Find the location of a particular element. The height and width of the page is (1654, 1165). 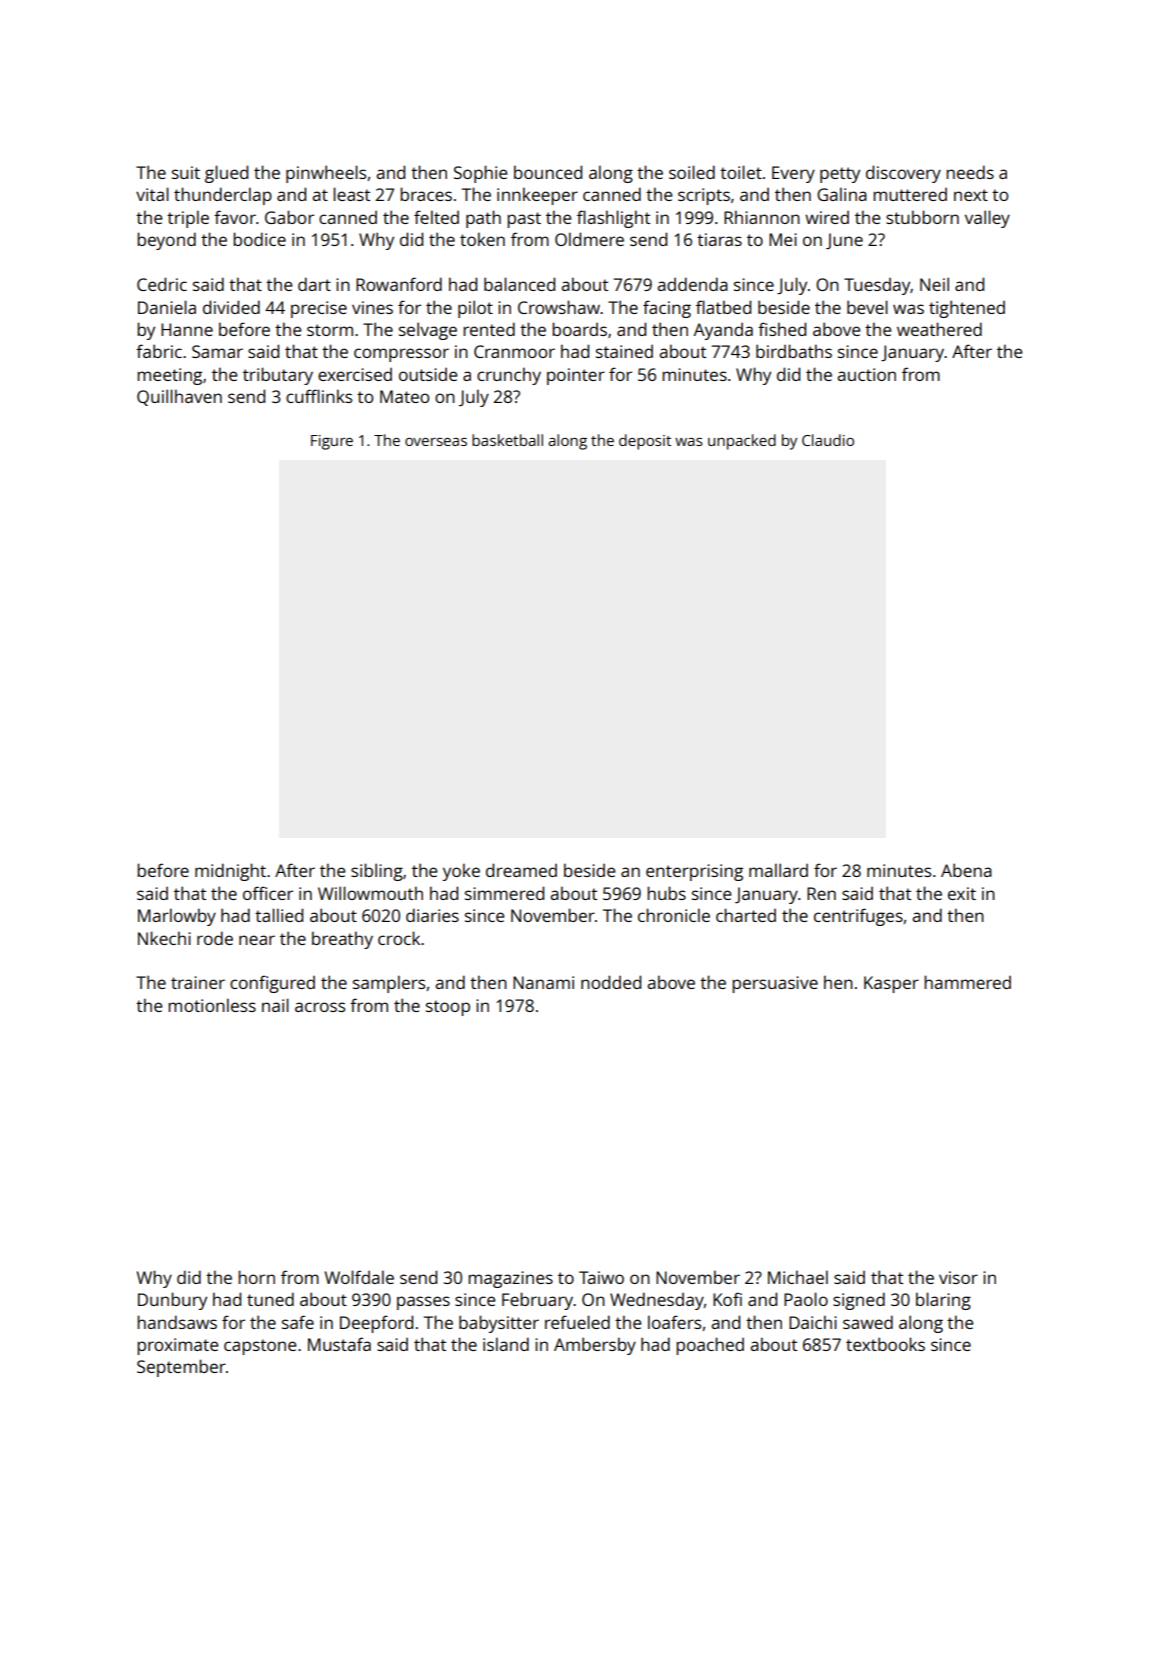

Ambersby is located at coordinates (595, 1346).
